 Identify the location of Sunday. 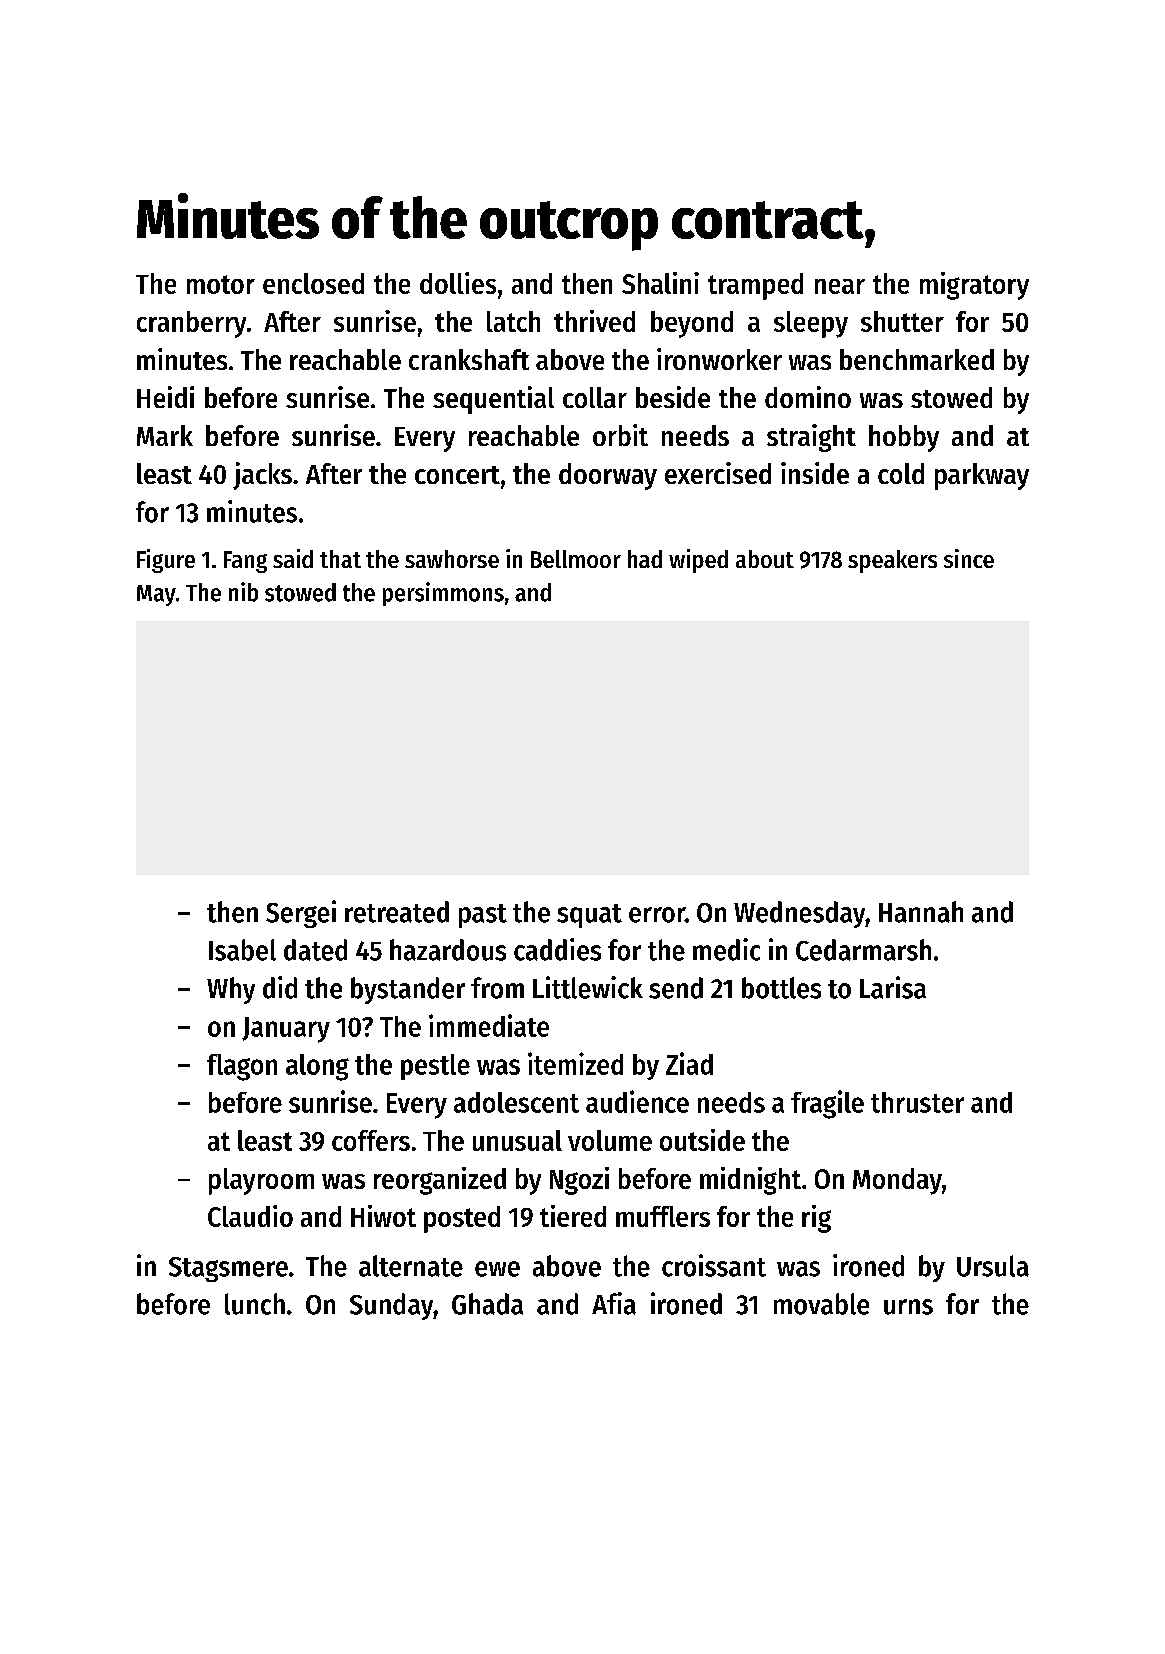
(391, 1306).
